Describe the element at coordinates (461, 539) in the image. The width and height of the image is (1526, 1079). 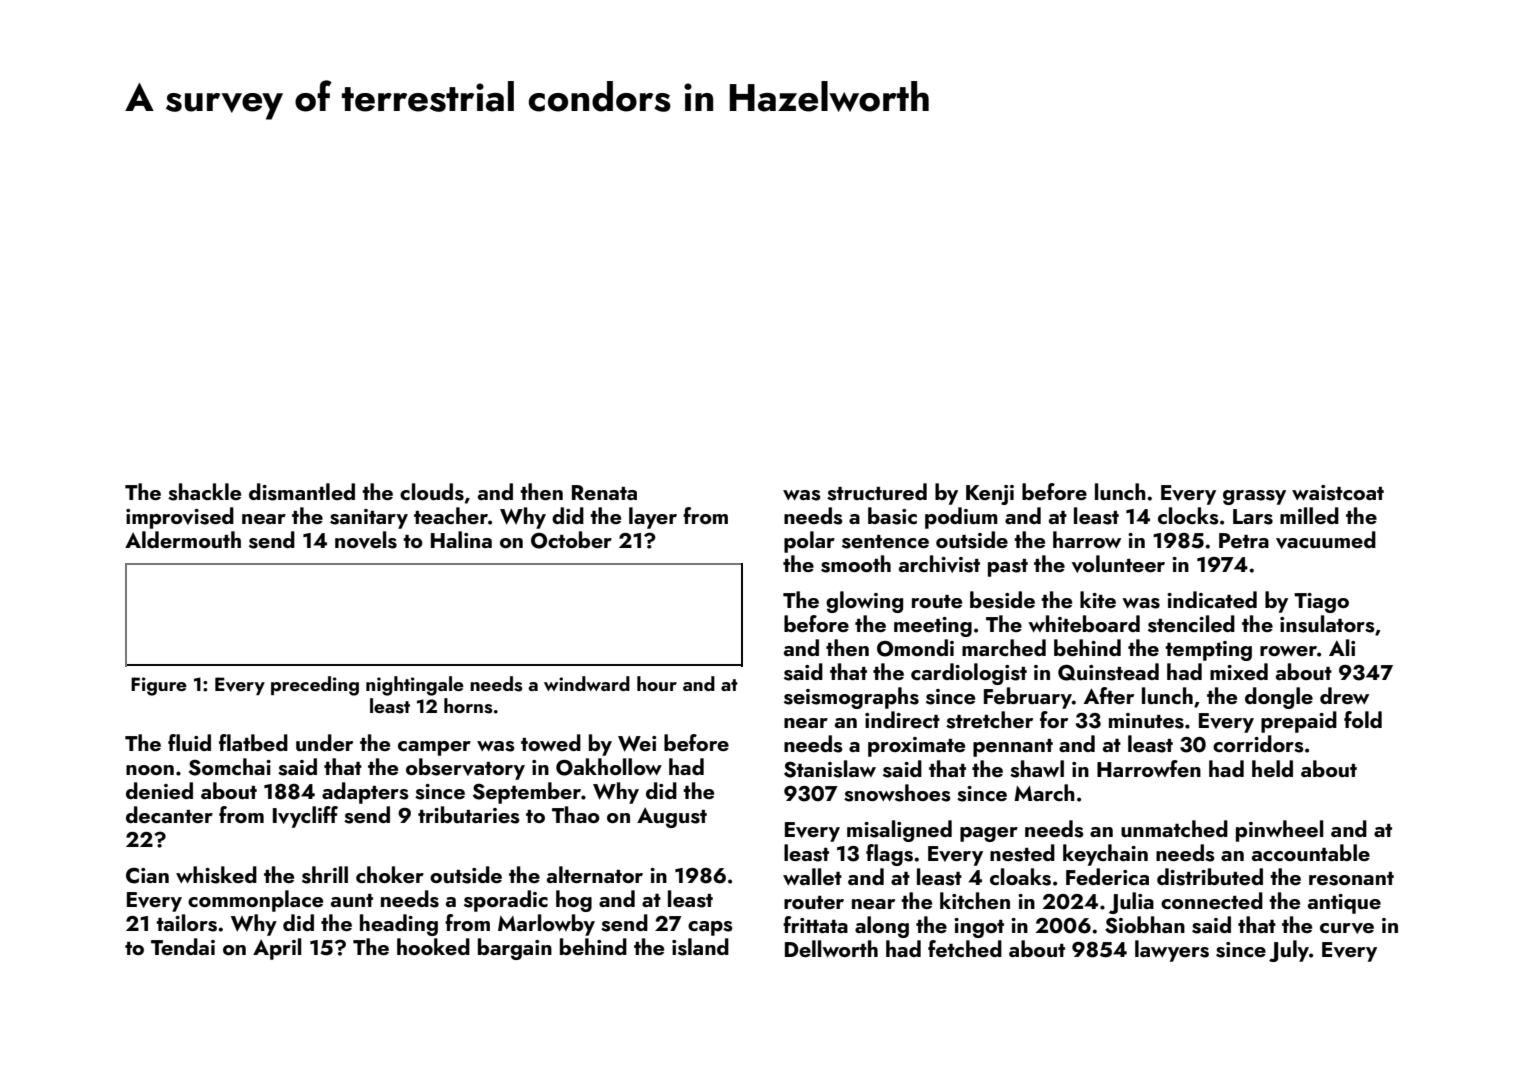
I see `Halina` at that location.
